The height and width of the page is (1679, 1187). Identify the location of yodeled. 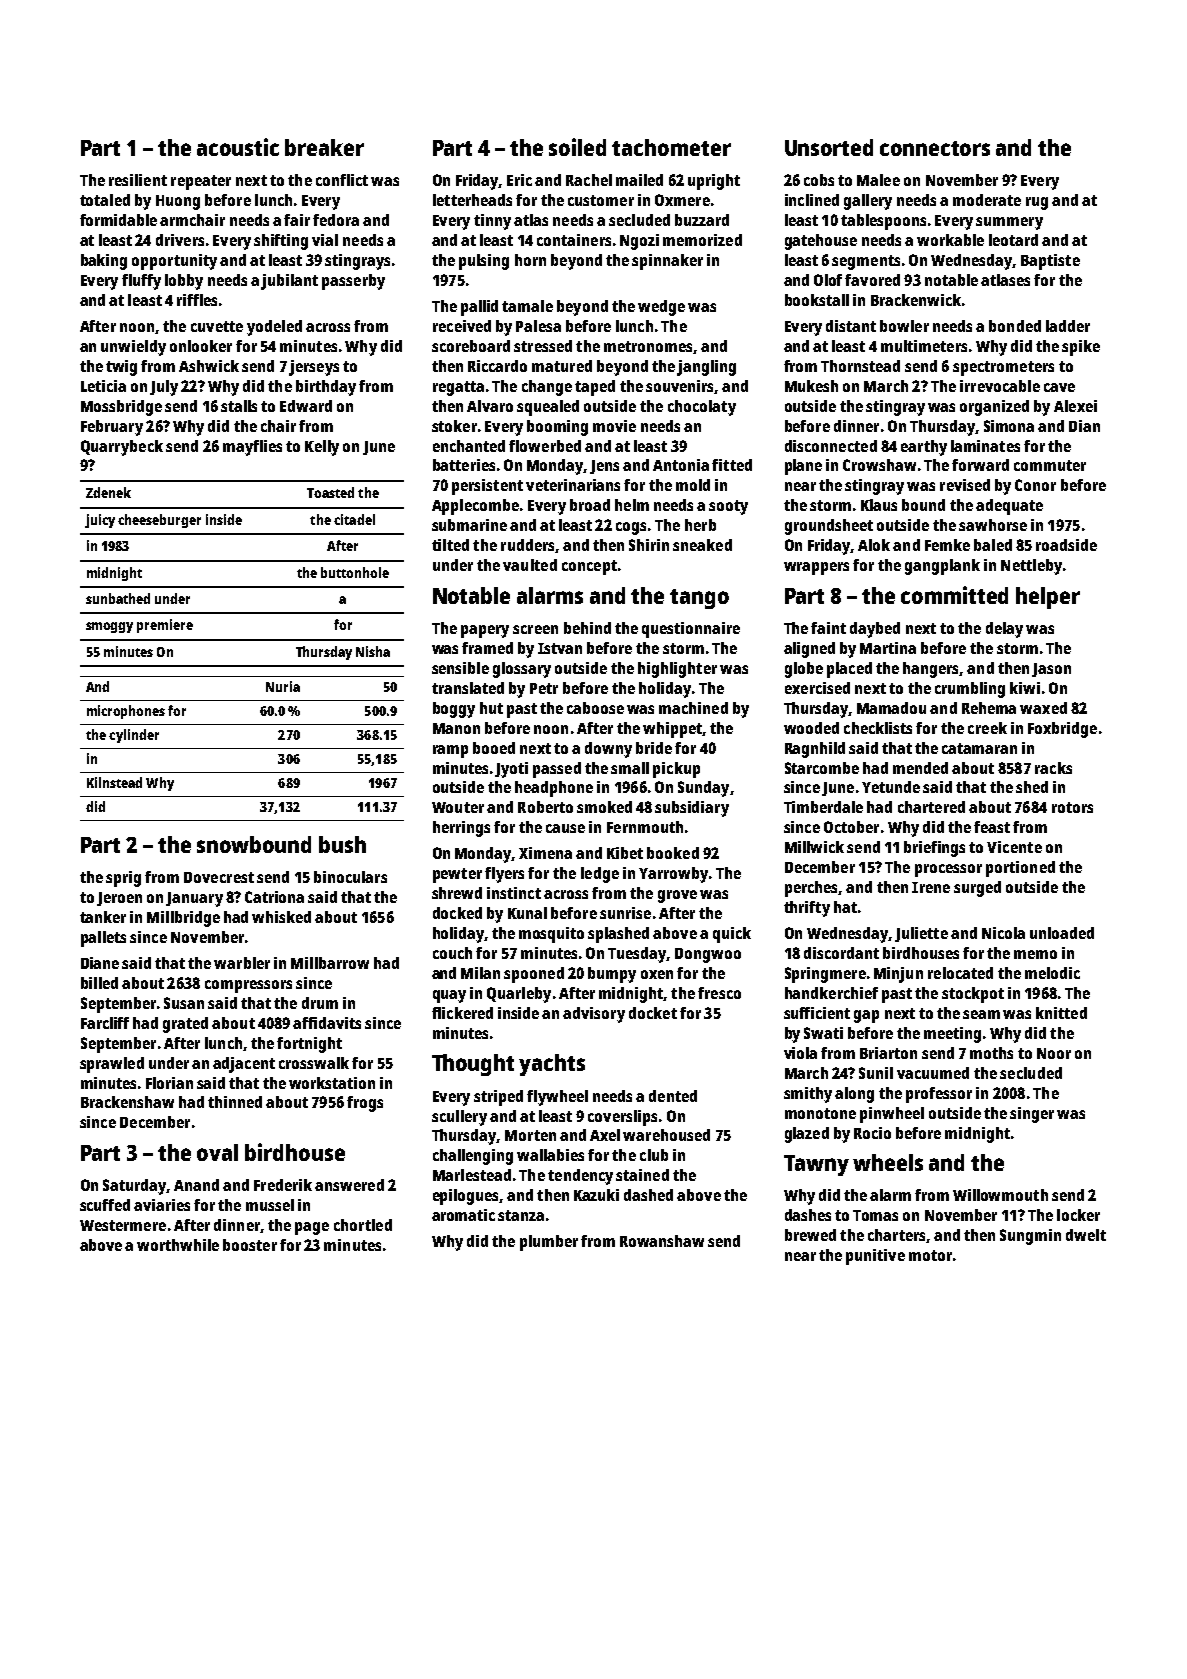
(274, 328).
